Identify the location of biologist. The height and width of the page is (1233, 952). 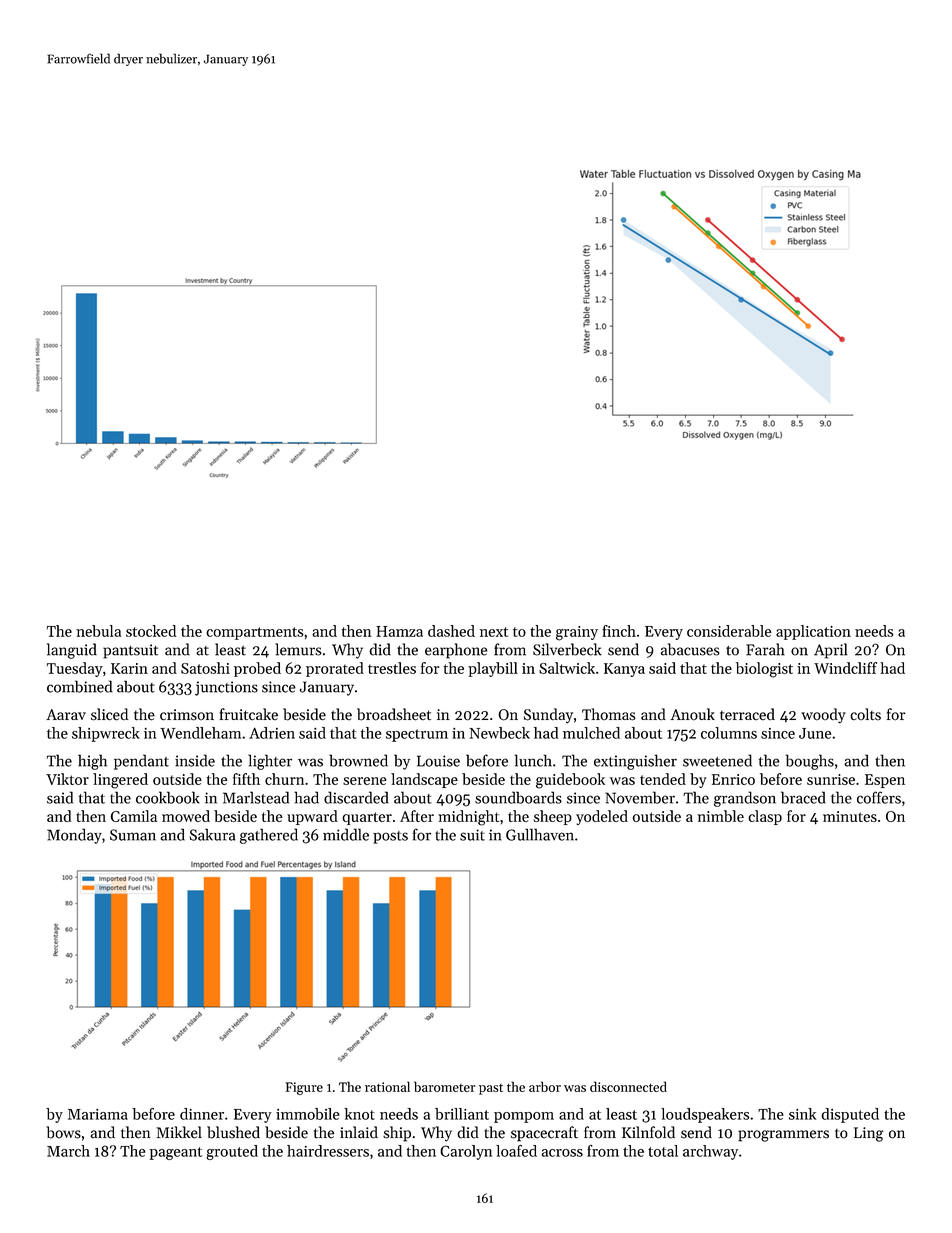
(764, 670).
